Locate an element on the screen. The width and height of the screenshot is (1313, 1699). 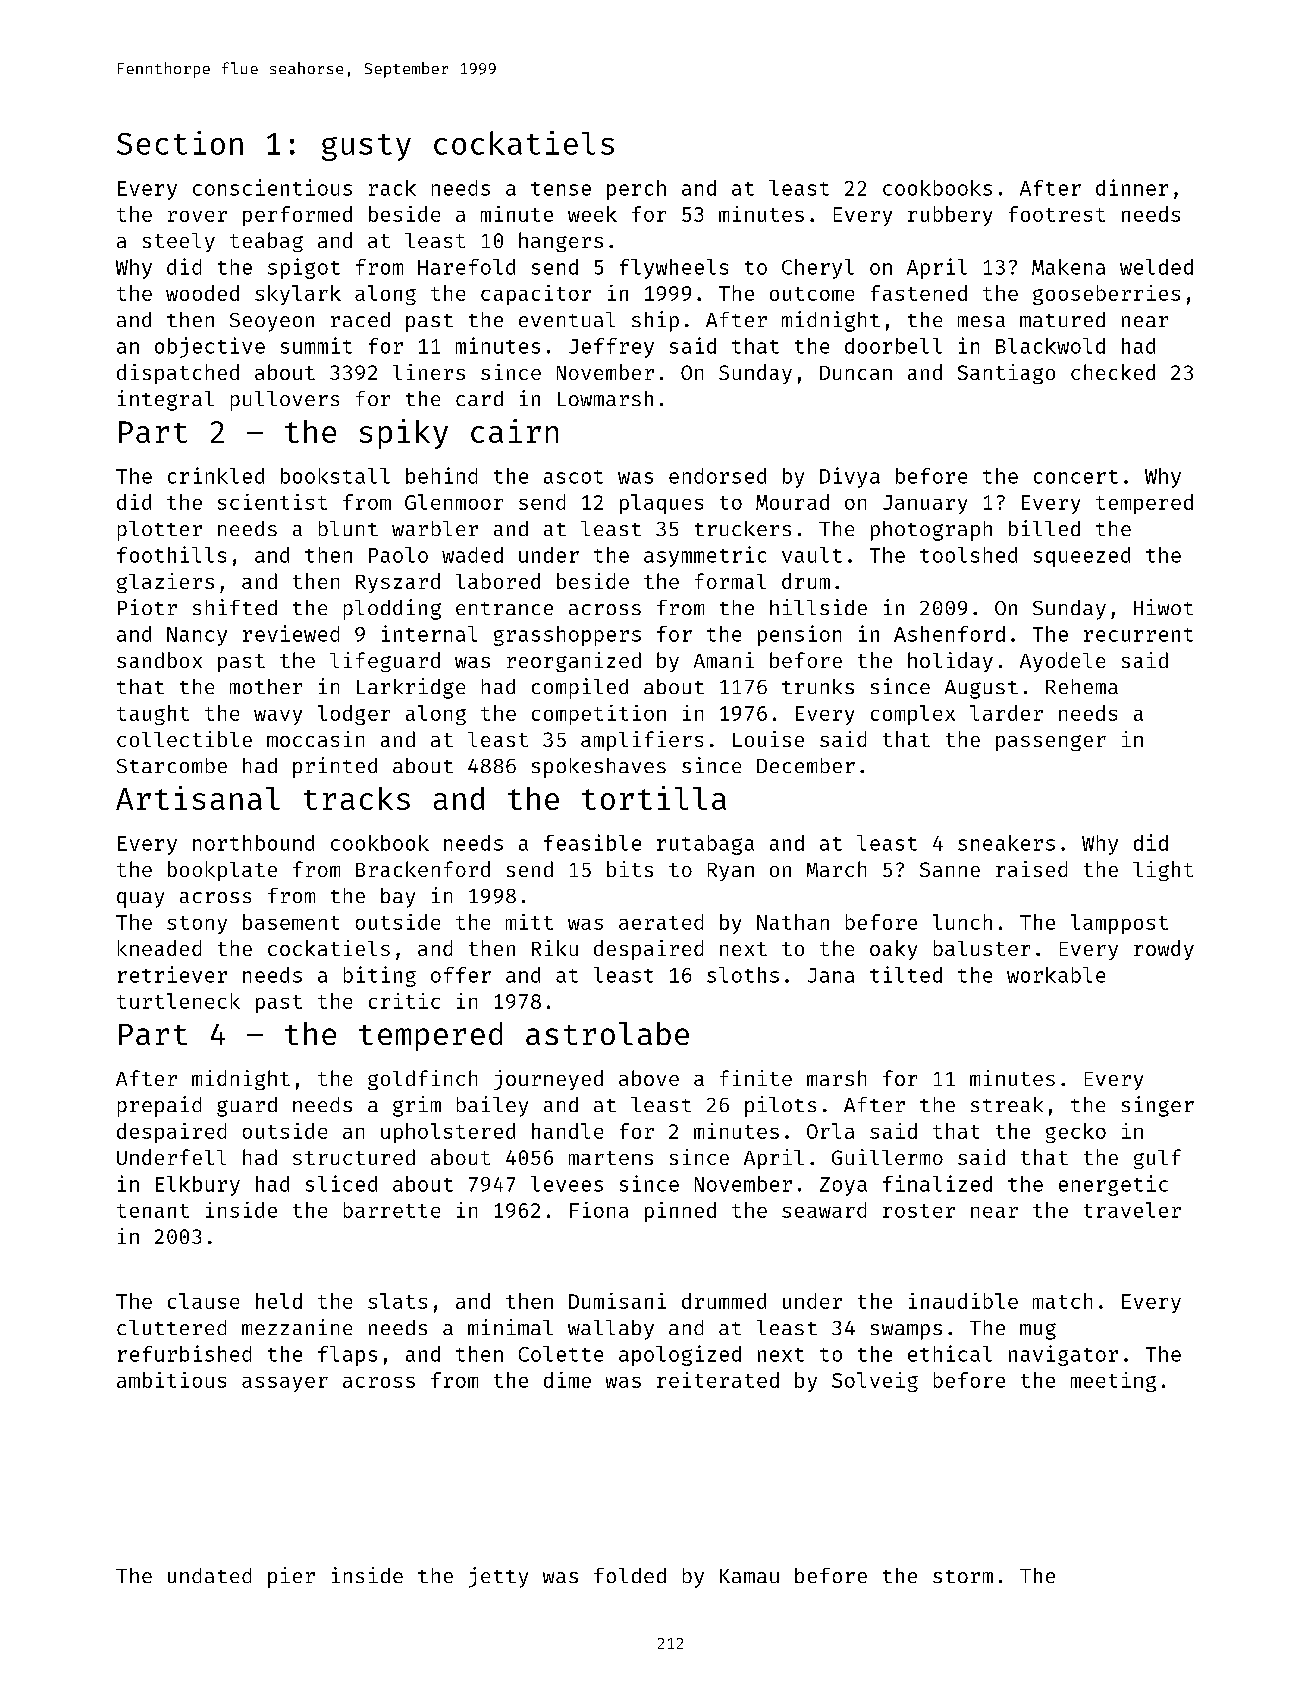
jetty is located at coordinates (498, 1577).
